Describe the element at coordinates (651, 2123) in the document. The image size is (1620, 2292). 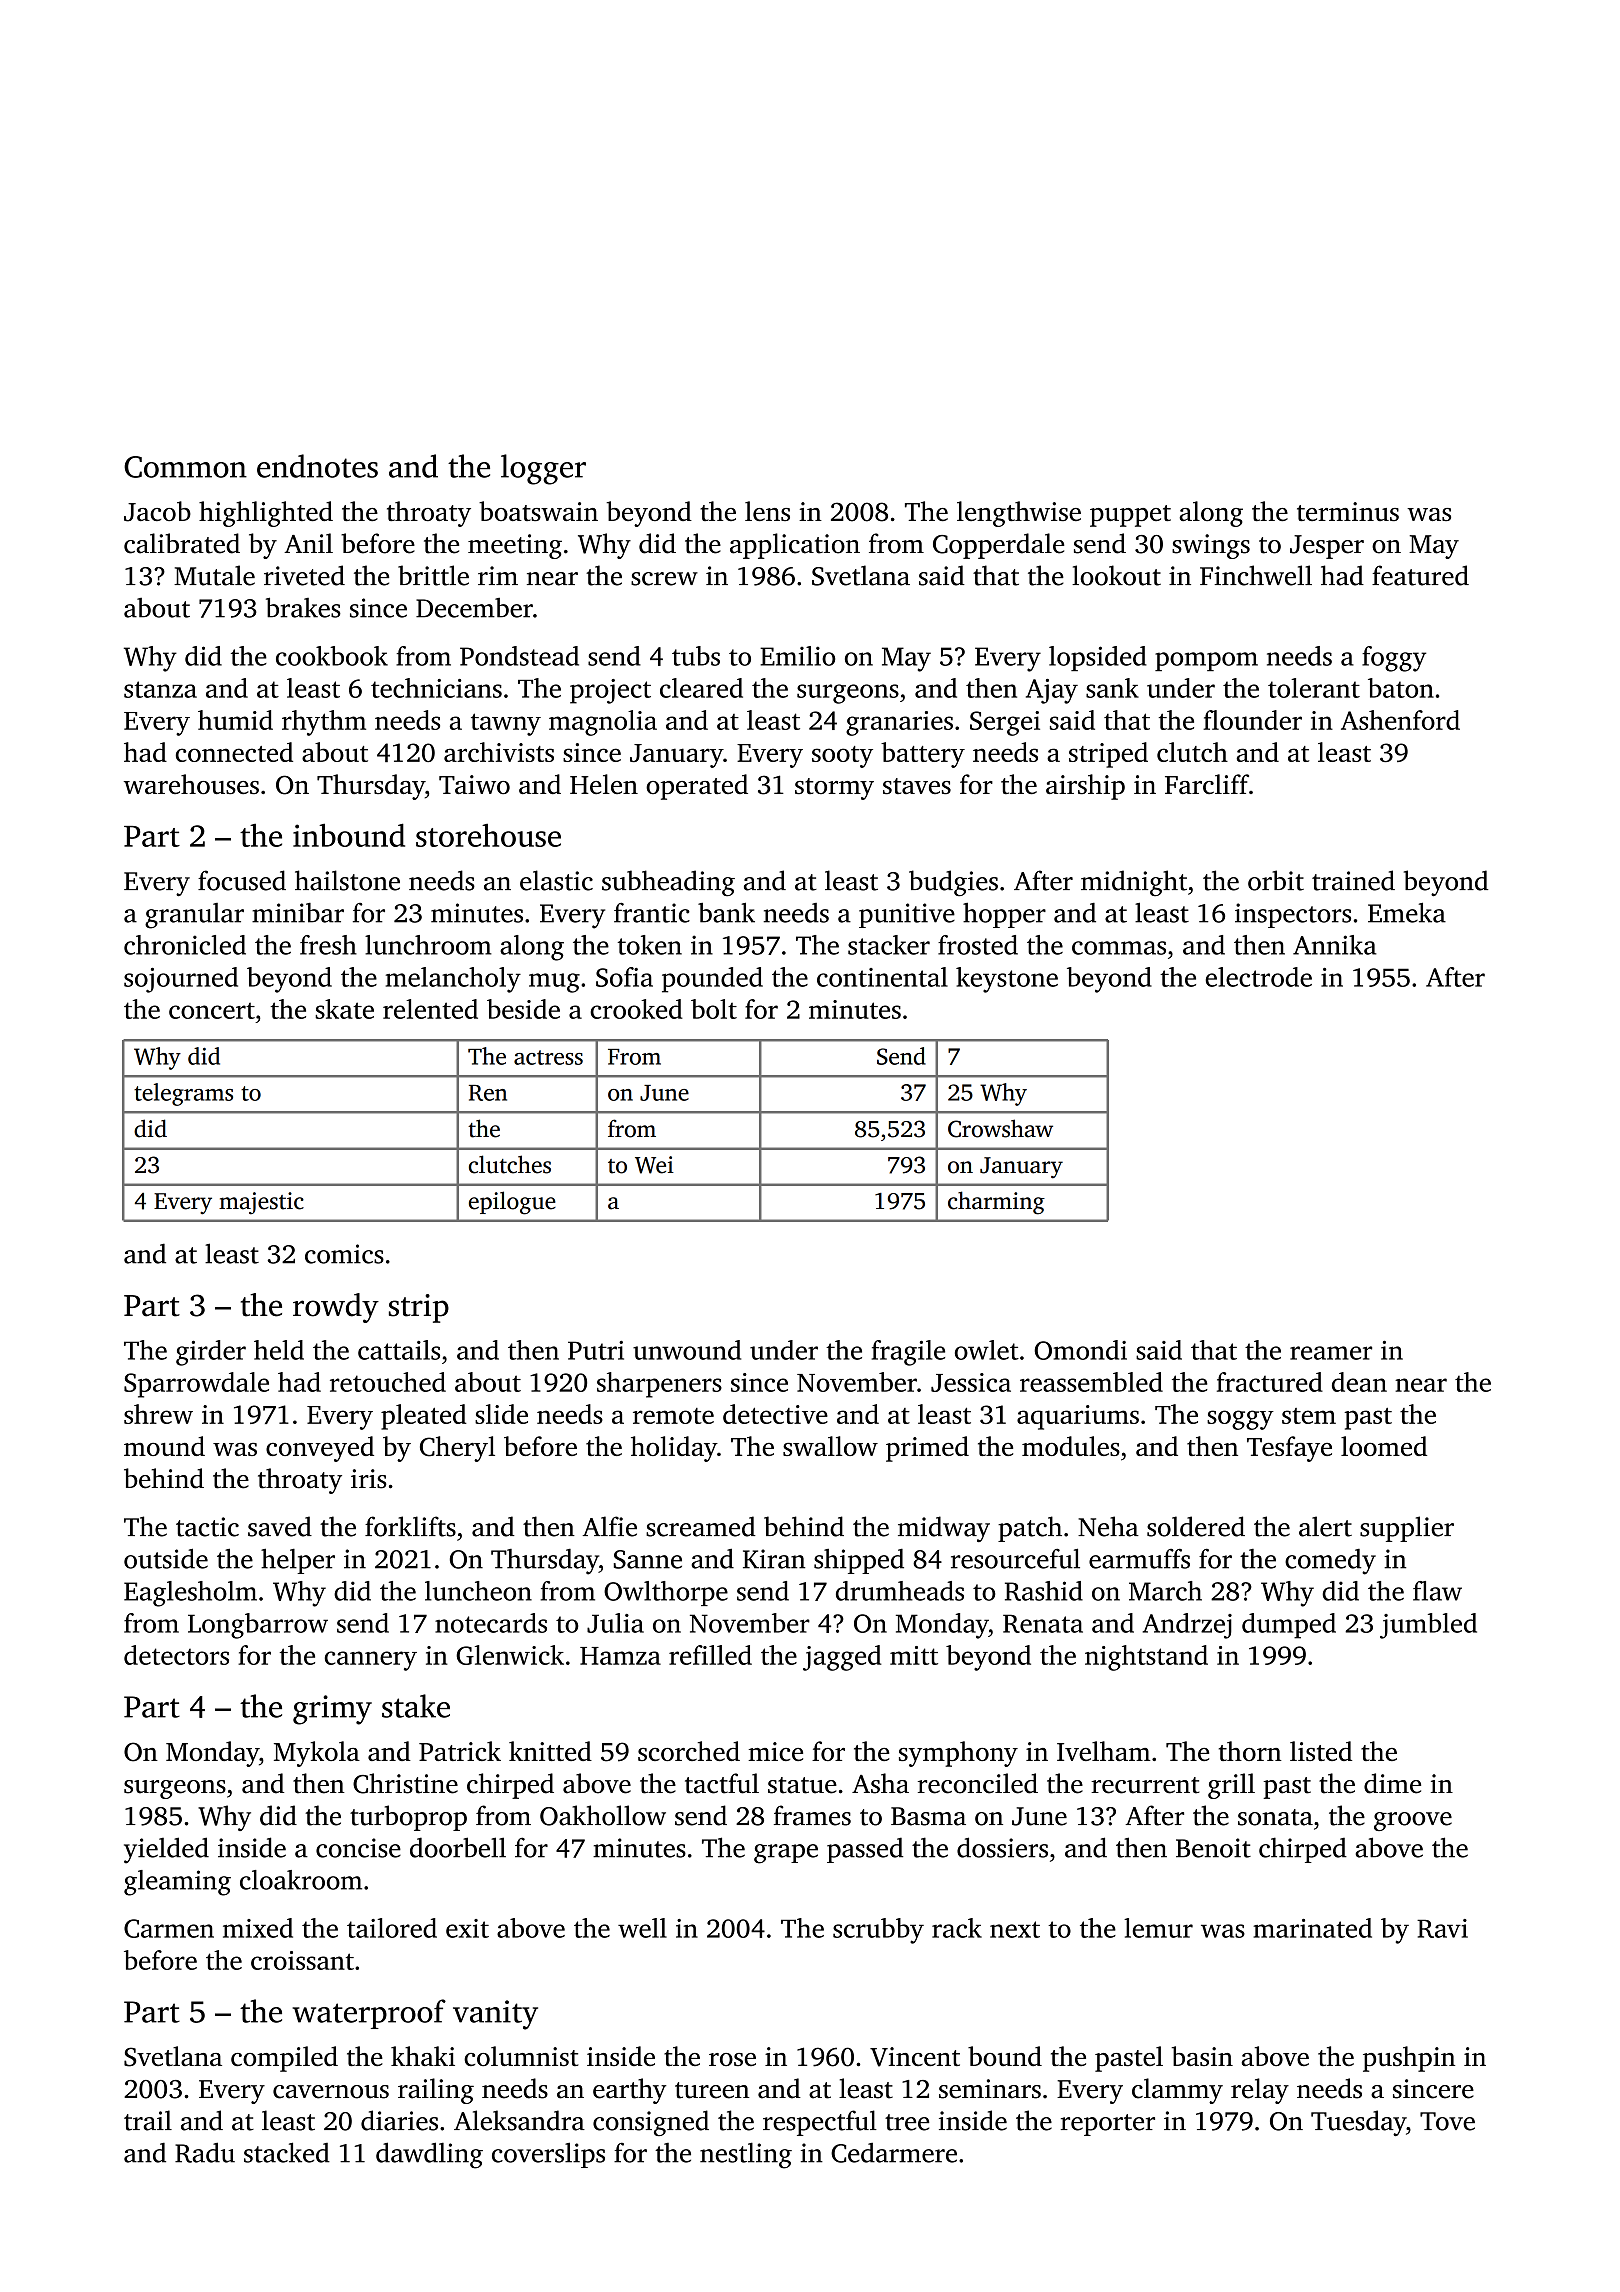
I see `consigned` at that location.
